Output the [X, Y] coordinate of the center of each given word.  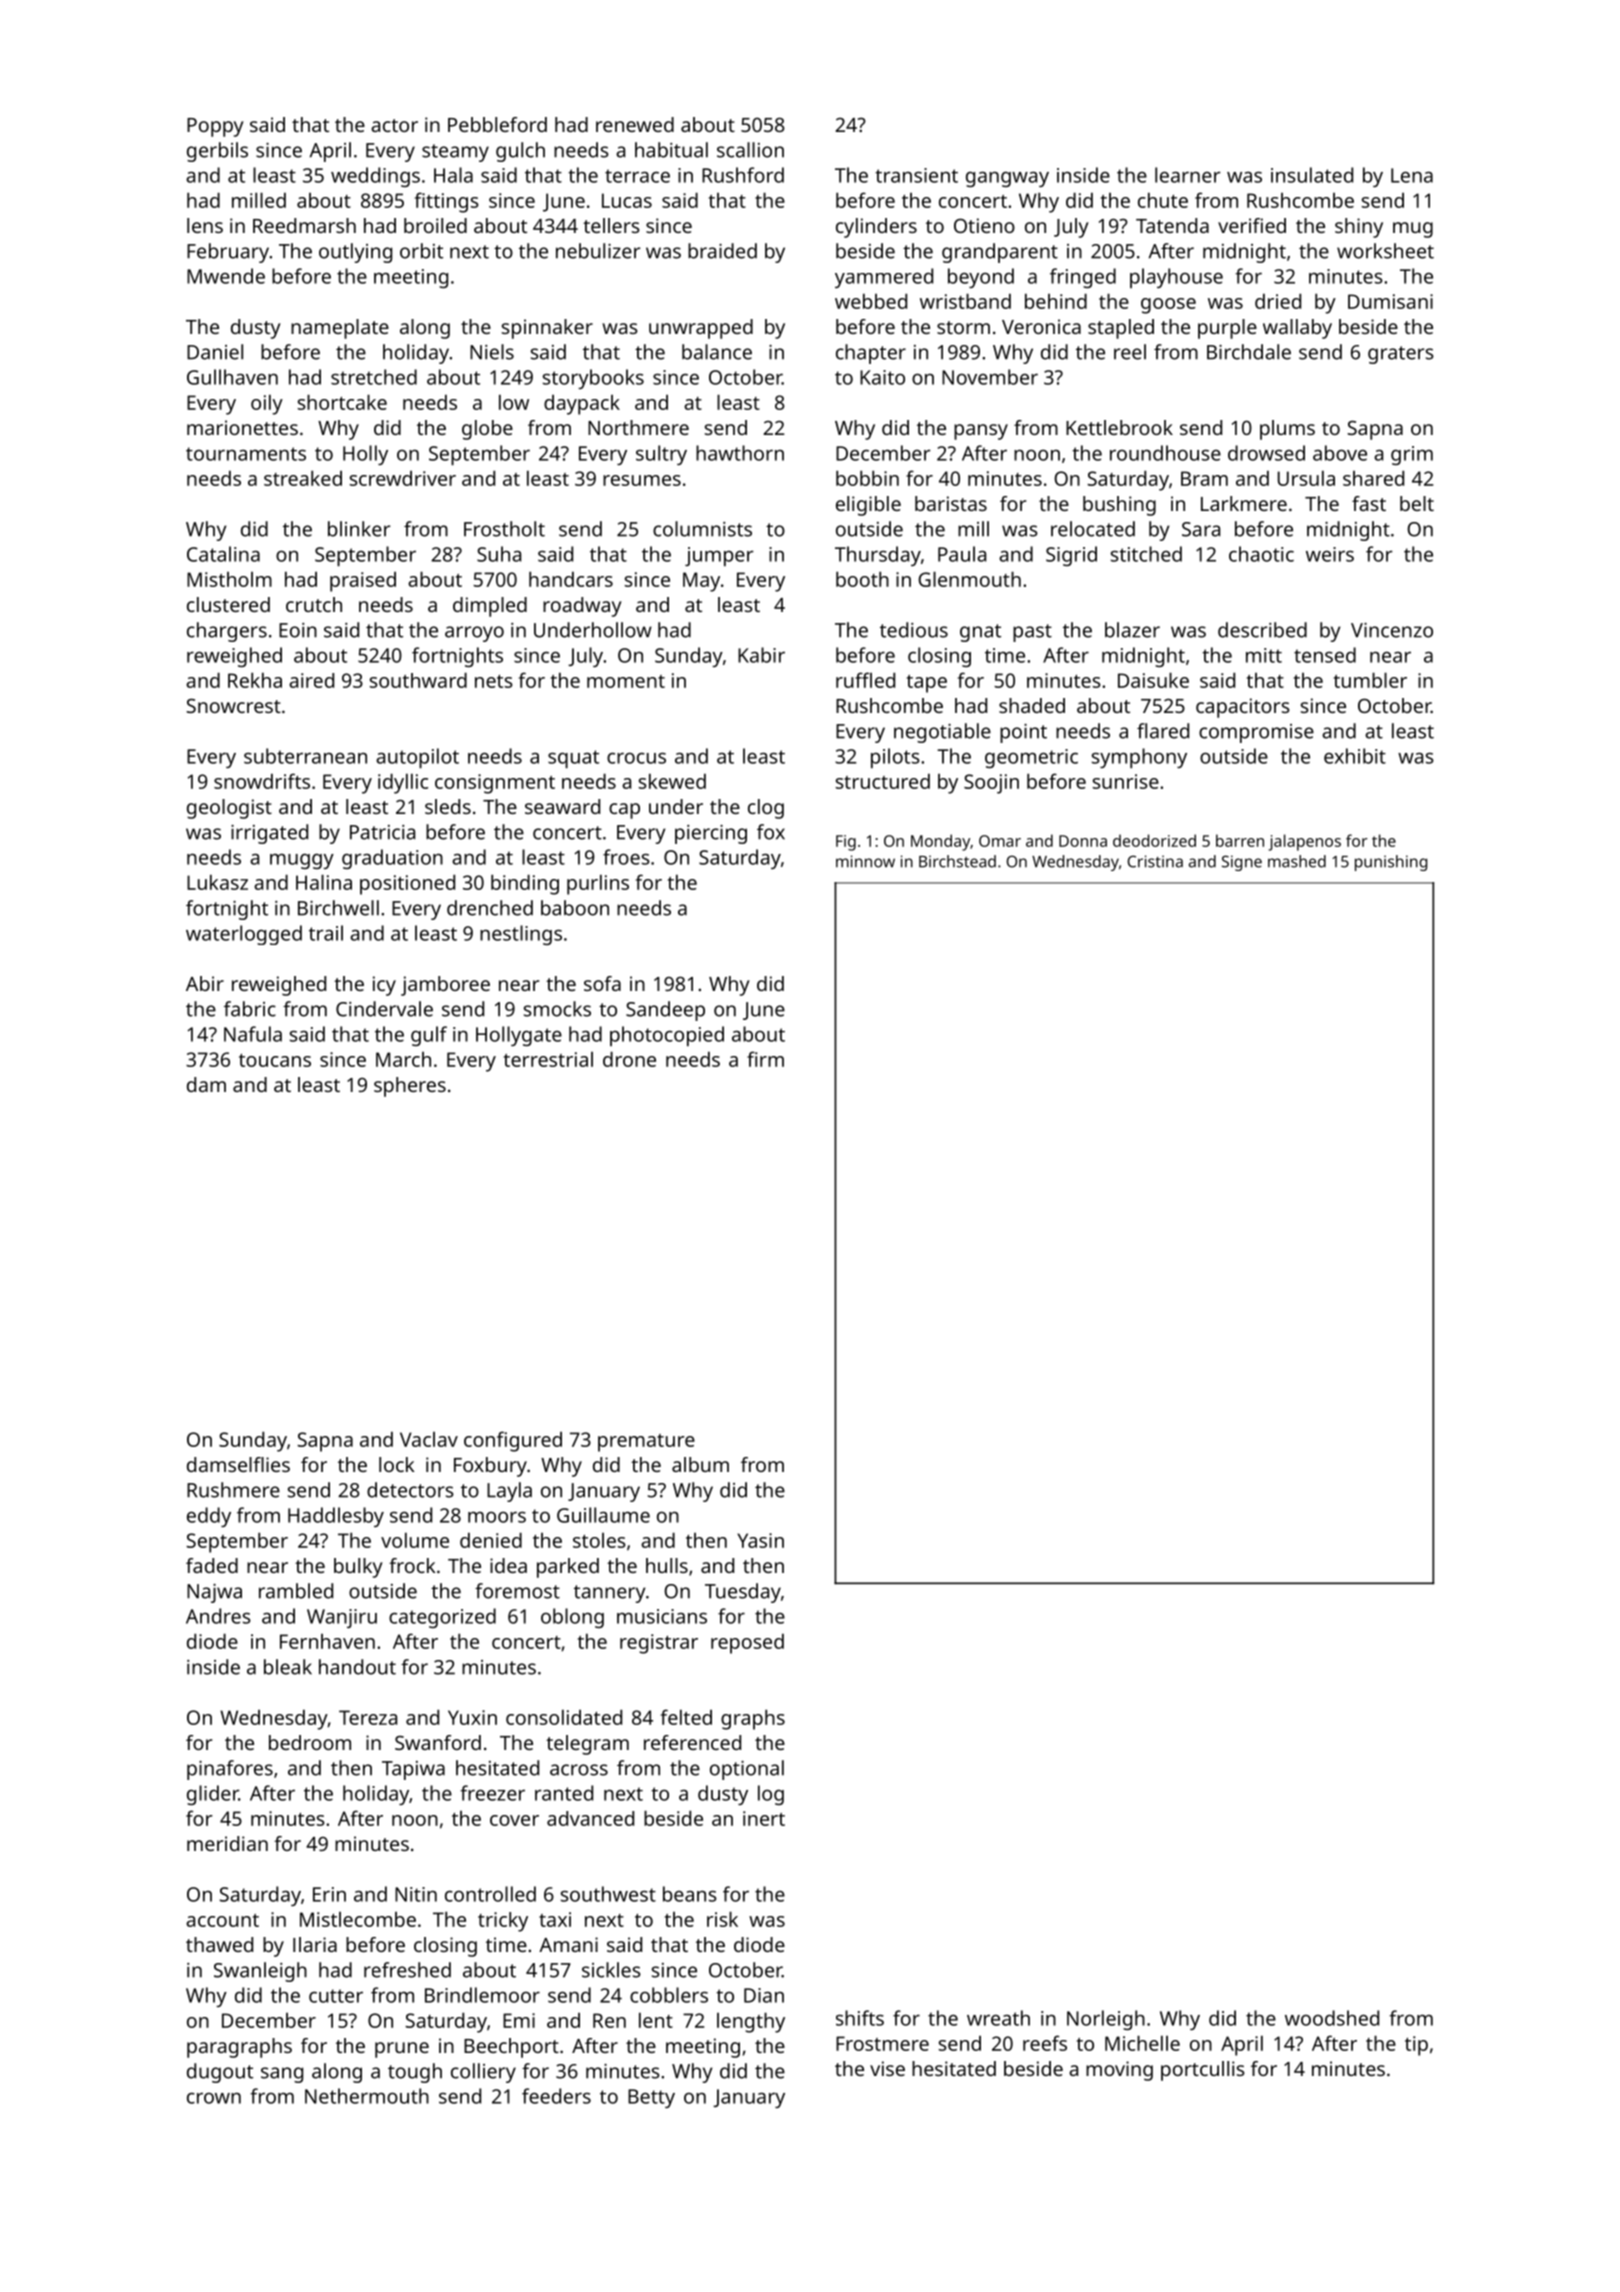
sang [282, 2075]
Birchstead [957, 861]
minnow [865, 861]
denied [491, 1540]
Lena [1412, 175]
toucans [275, 1060]
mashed [1297, 861]
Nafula [253, 1034]
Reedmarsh [304, 225]
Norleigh [1106, 2020]
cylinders [876, 228]
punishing [1391, 863]
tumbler [1370, 680]
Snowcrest [233, 705]
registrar [659, 1644]
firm [765, 1059]
